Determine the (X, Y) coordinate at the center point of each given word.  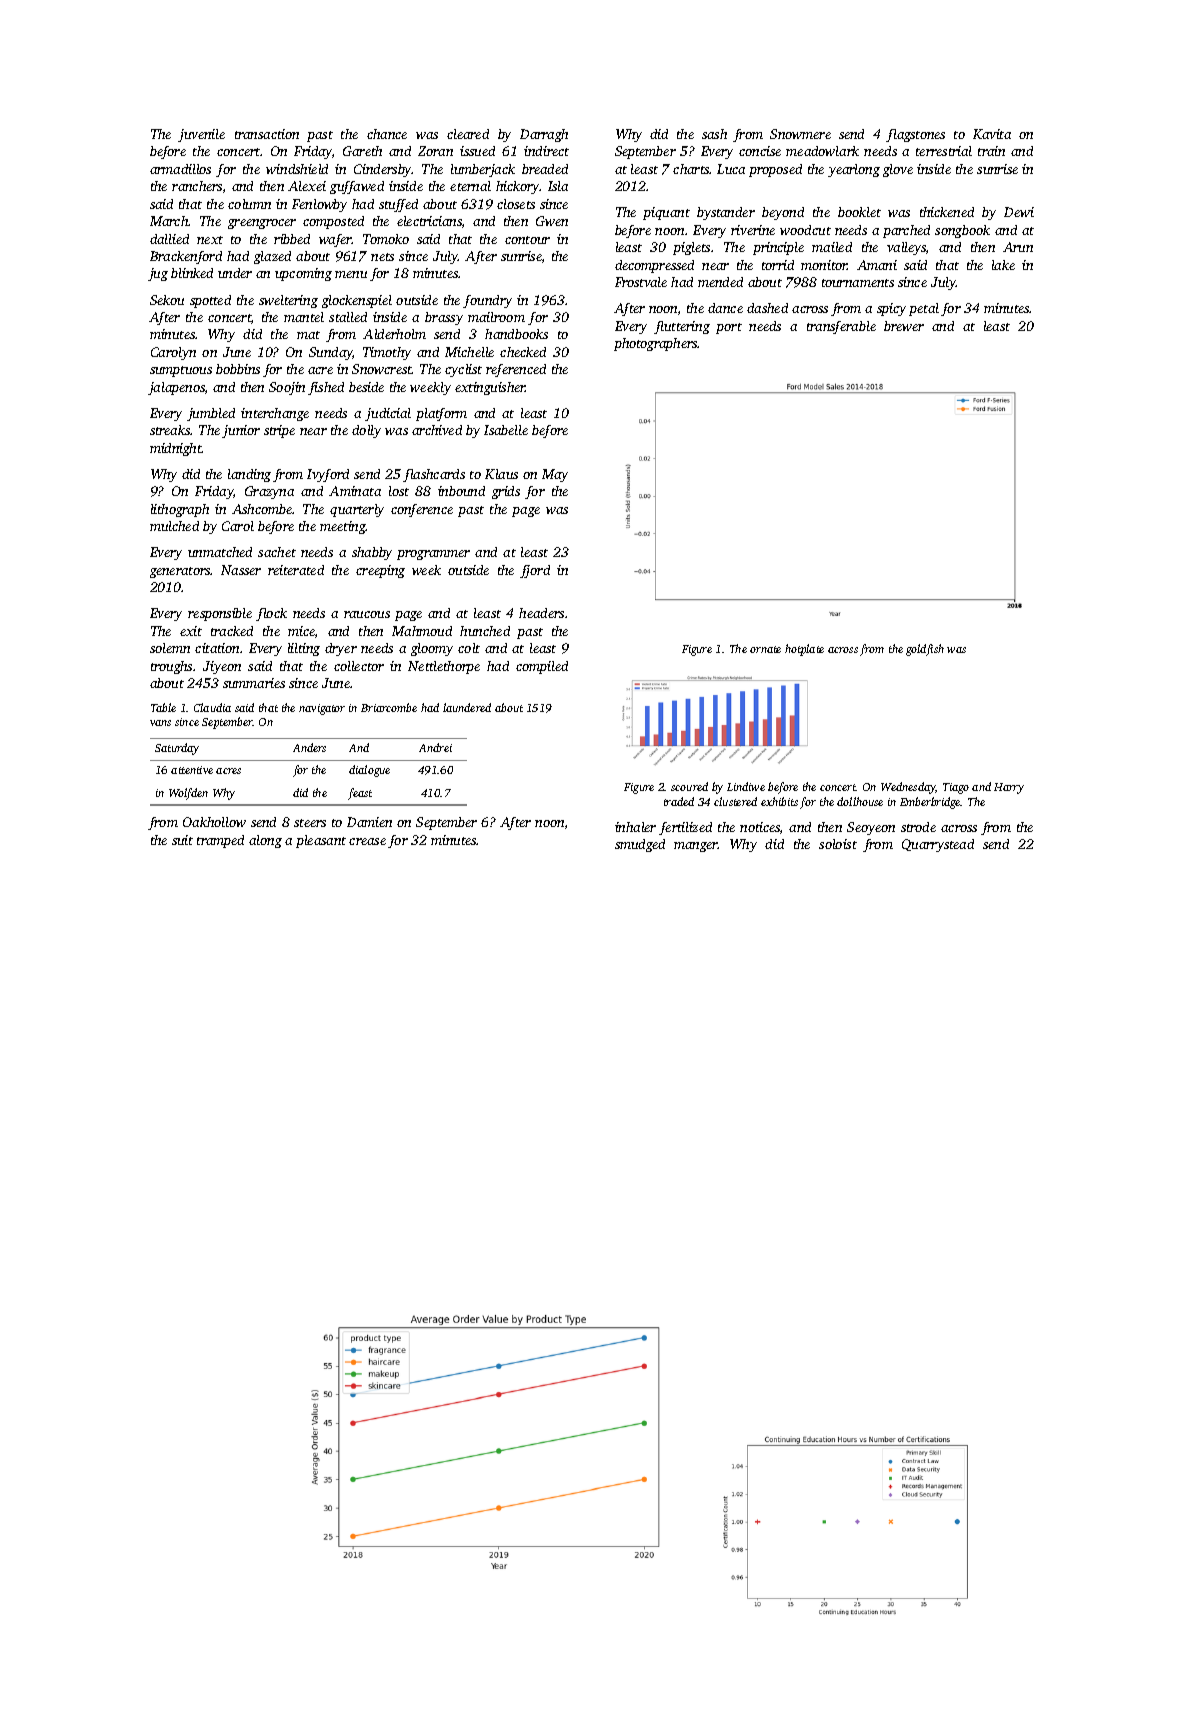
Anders (309, 747)
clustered (735, 801)
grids (506, 492)
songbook (962, 231)
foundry (487, 301)
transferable (841, 327)
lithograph (180, 510)
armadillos (180, 169)
